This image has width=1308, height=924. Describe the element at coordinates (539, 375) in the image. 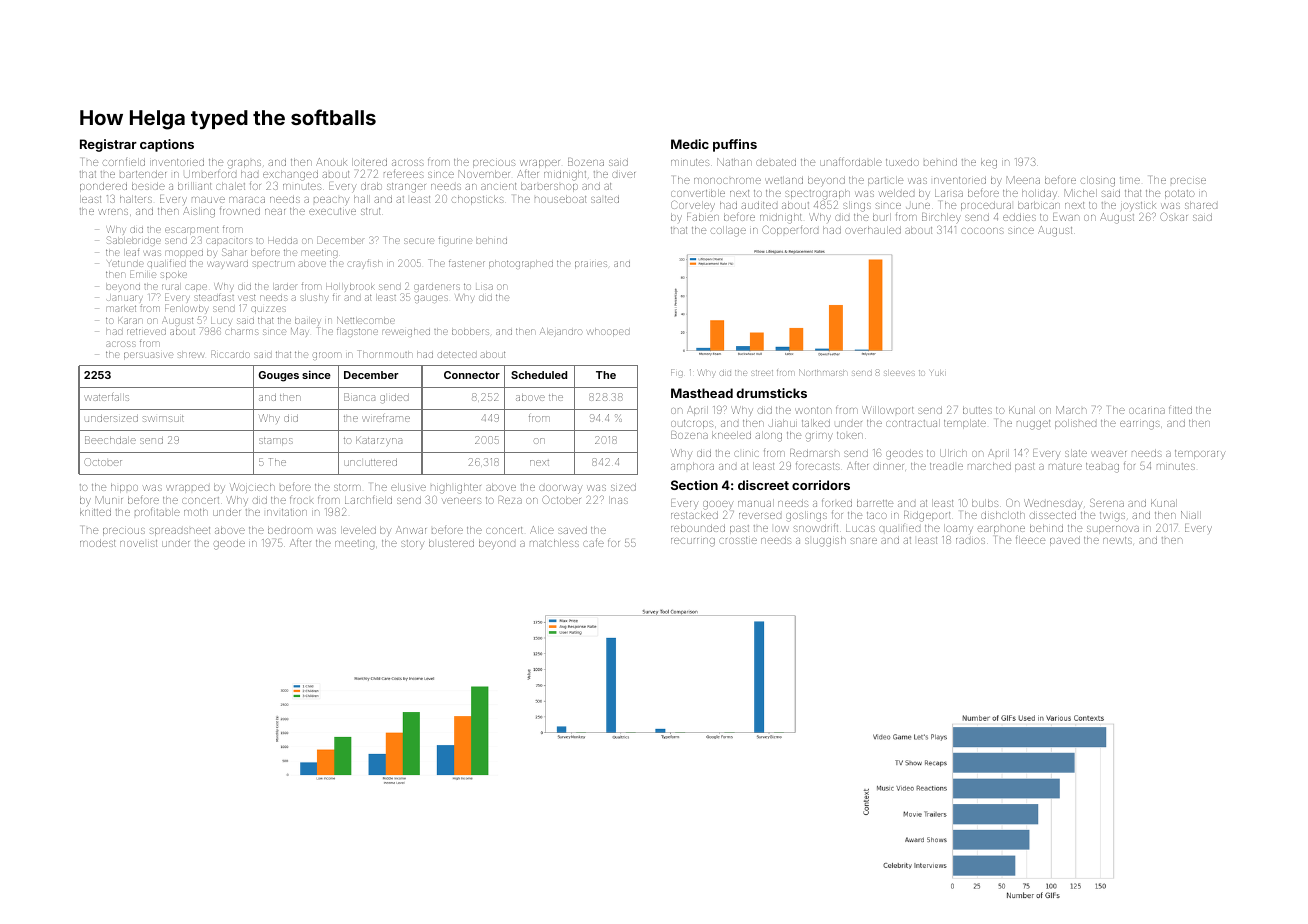

I see `Scheduled` at that location.
